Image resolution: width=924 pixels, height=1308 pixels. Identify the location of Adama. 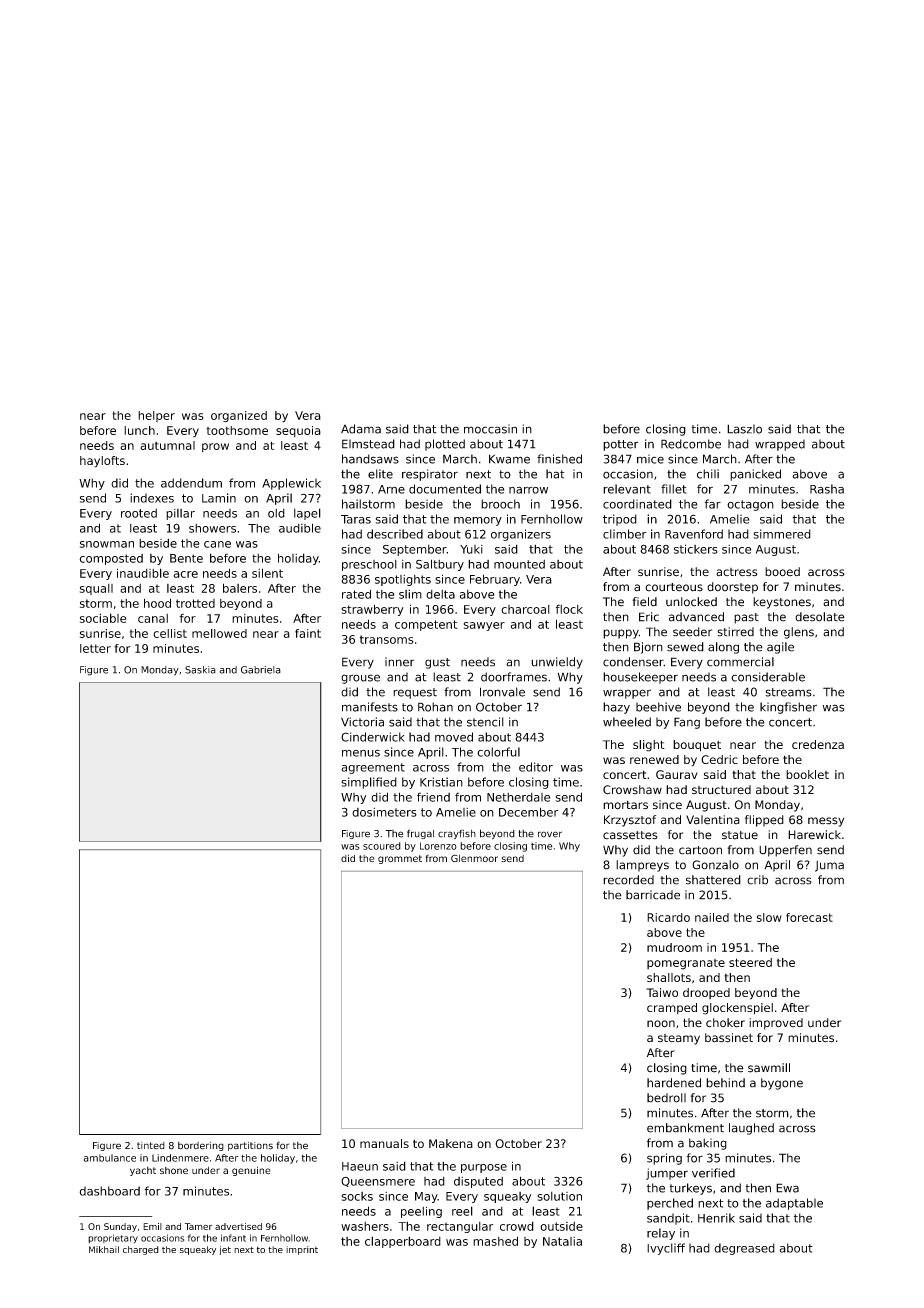
(361, 429).
